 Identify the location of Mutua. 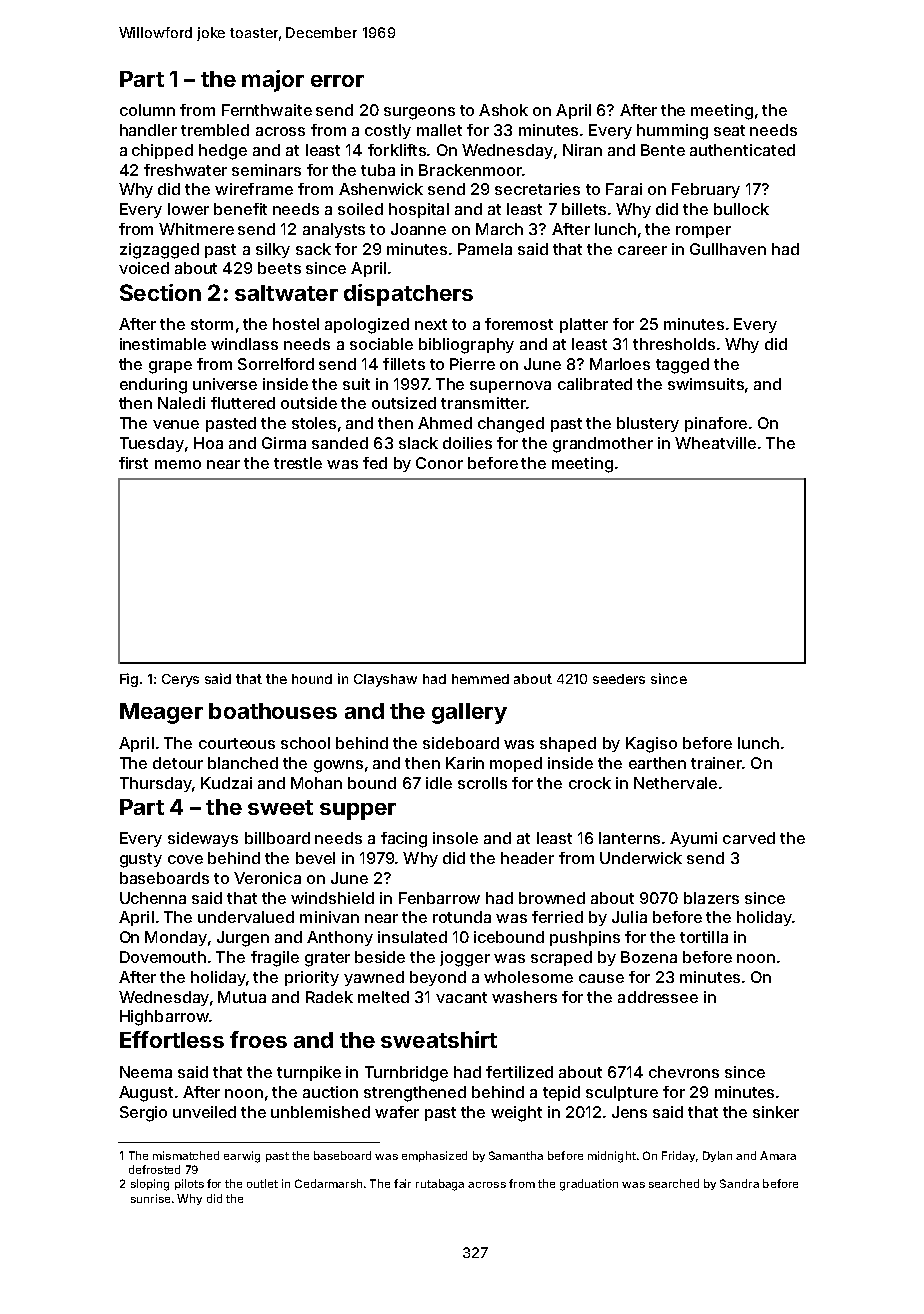
(242, 997).
